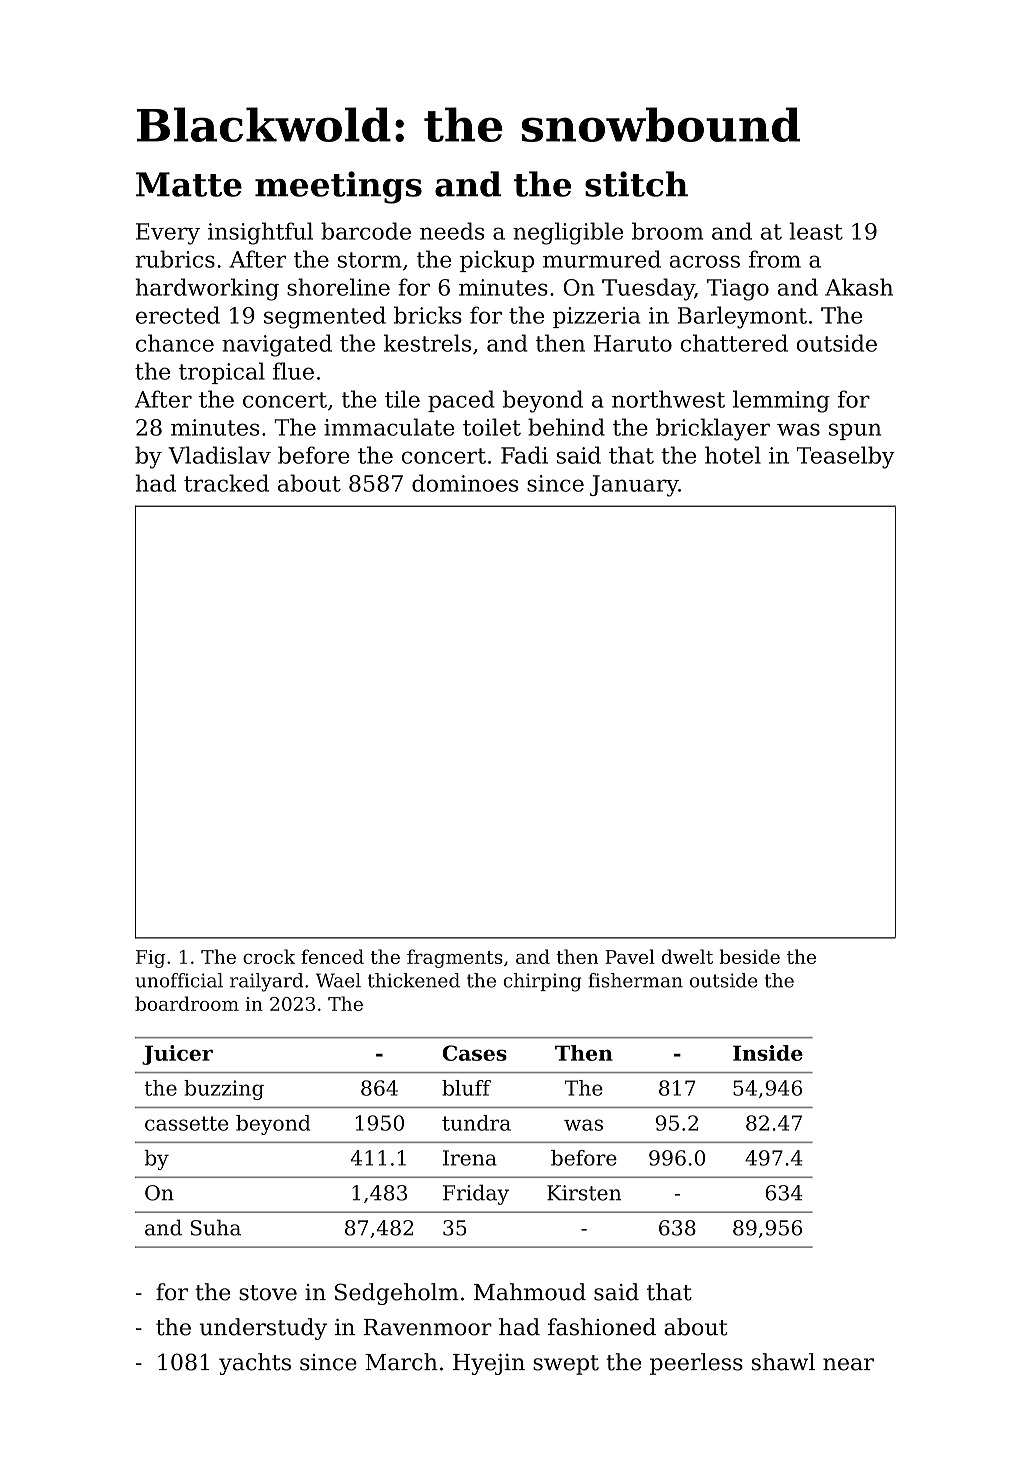 This screenshot has height=1465, width=1031. I want to click on Fadi, so click(524, 455).
